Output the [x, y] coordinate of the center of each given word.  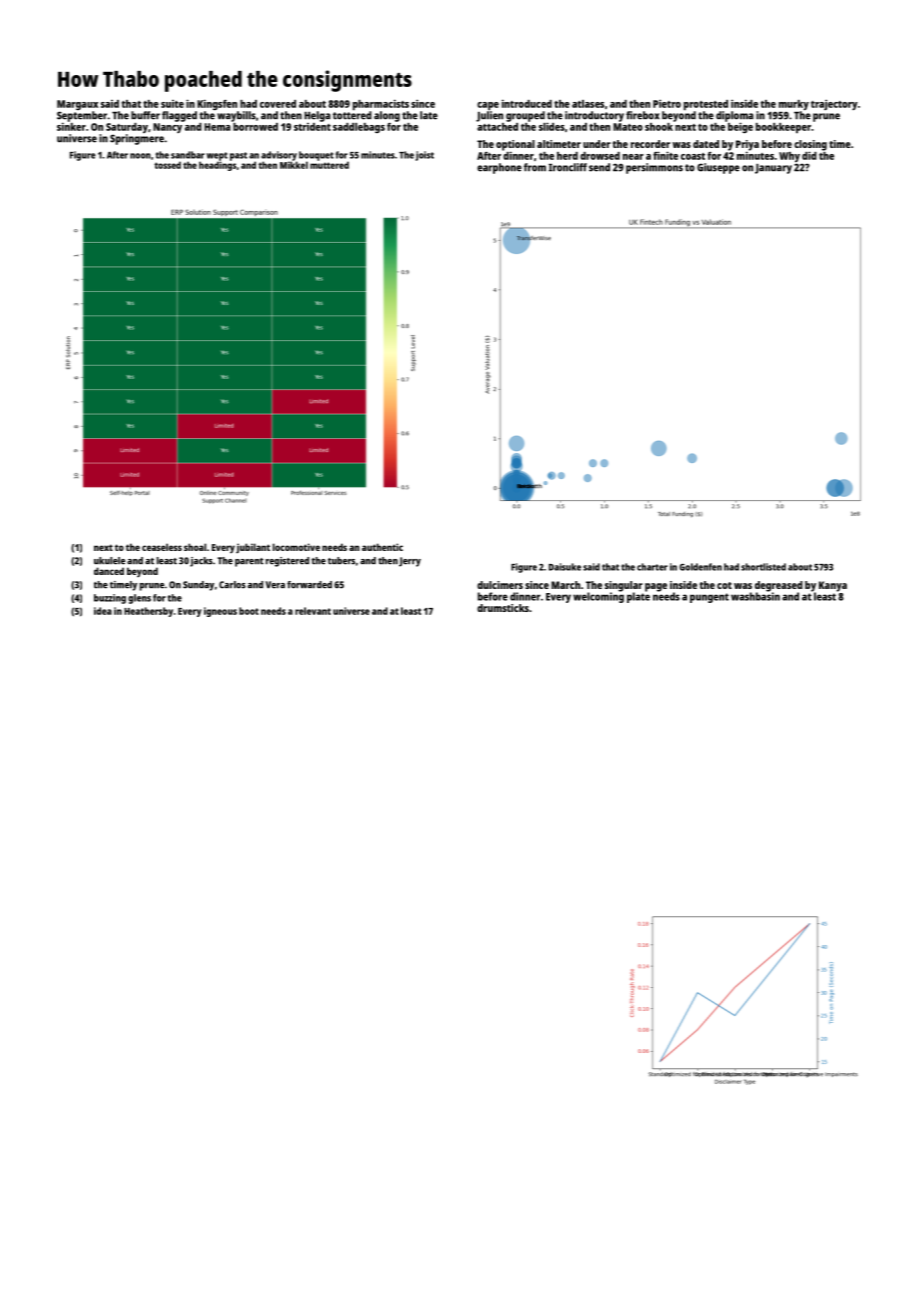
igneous [220, 612]
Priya [747, 145]
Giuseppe [718, 168]
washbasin [755, 596]
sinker [71, 126]
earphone [499, 168]
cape [488, 106]
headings [217, 166]
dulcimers [500, 585]
